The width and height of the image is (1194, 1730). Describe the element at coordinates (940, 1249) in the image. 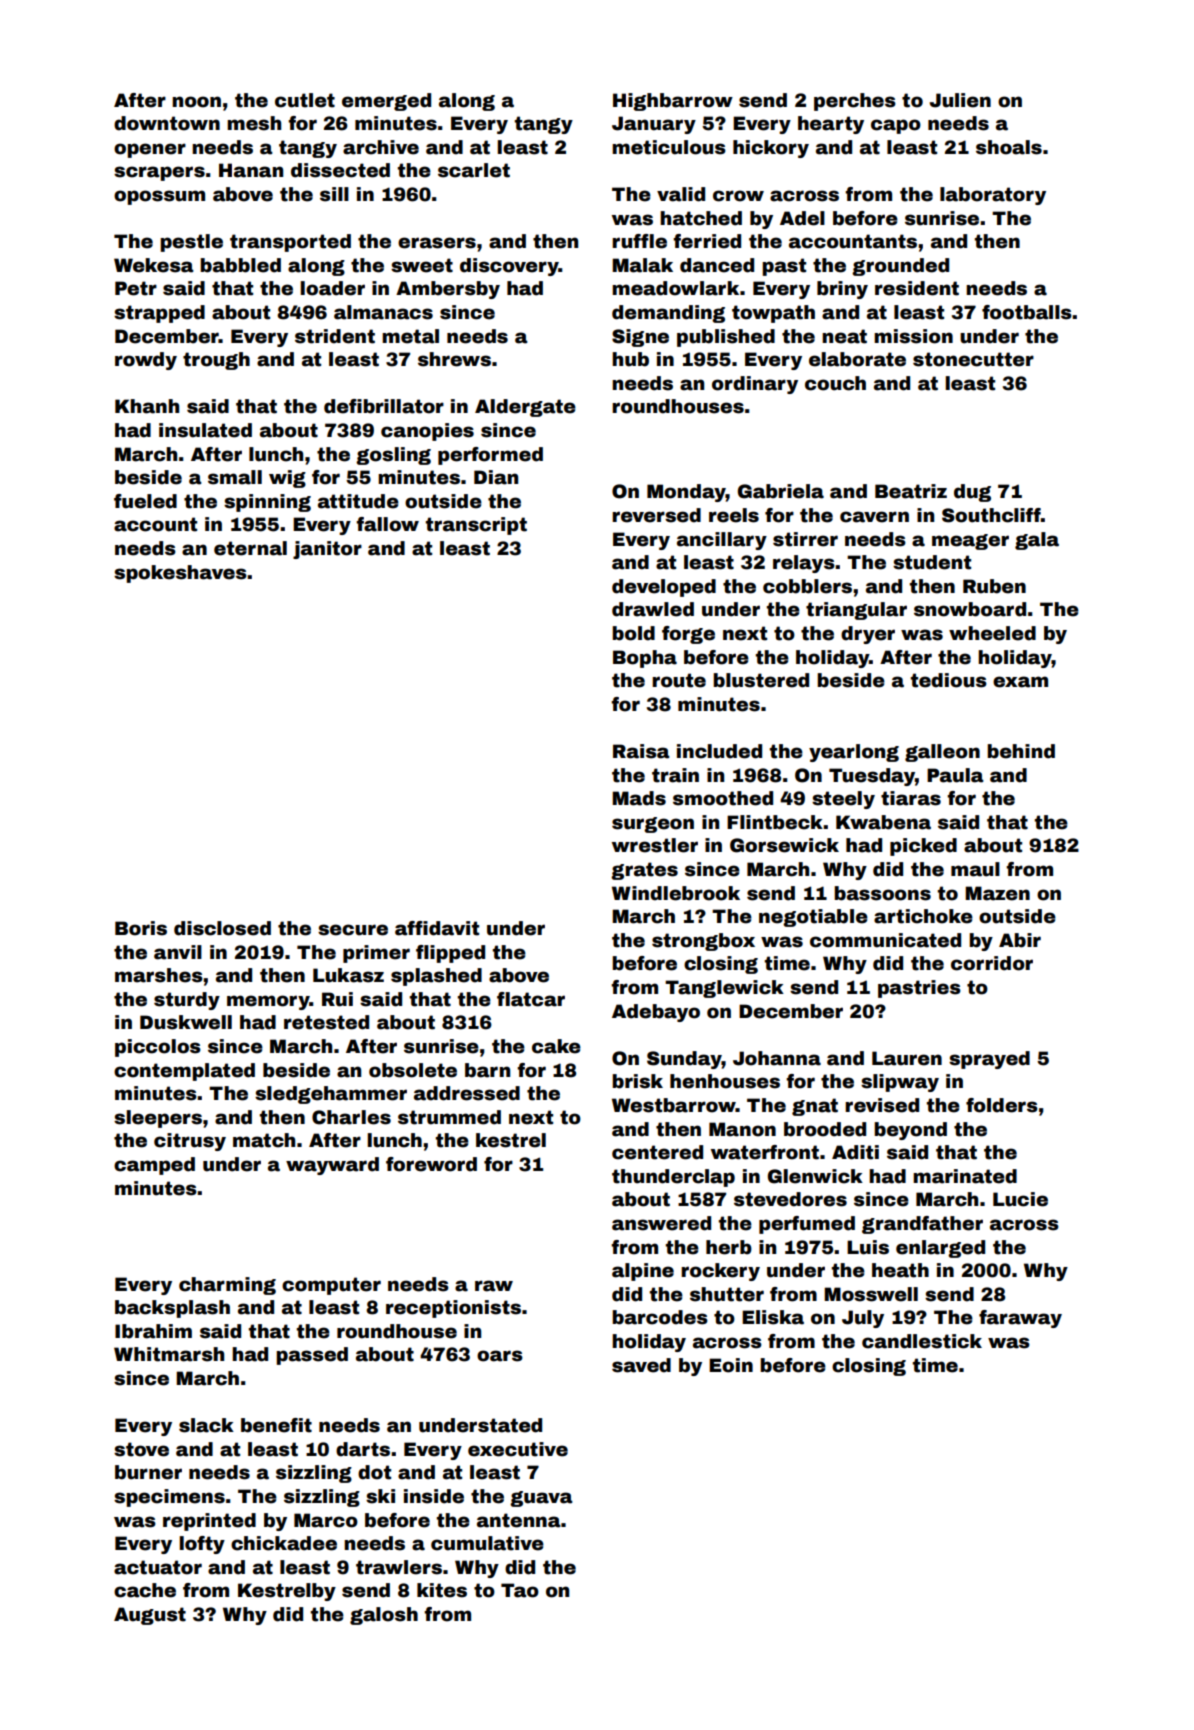

I see `enlarged` at that location.
